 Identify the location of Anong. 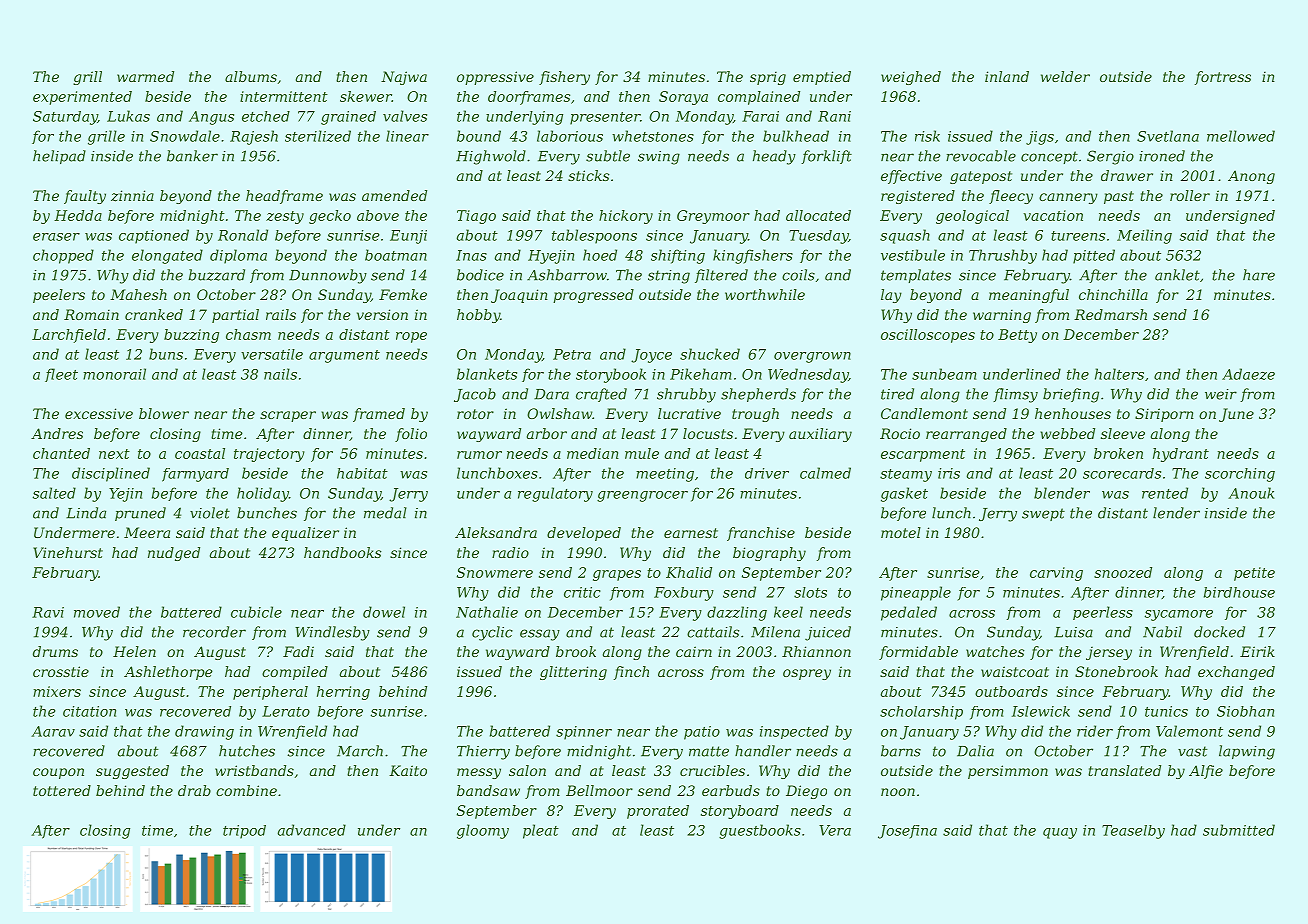
(1251, 177).
